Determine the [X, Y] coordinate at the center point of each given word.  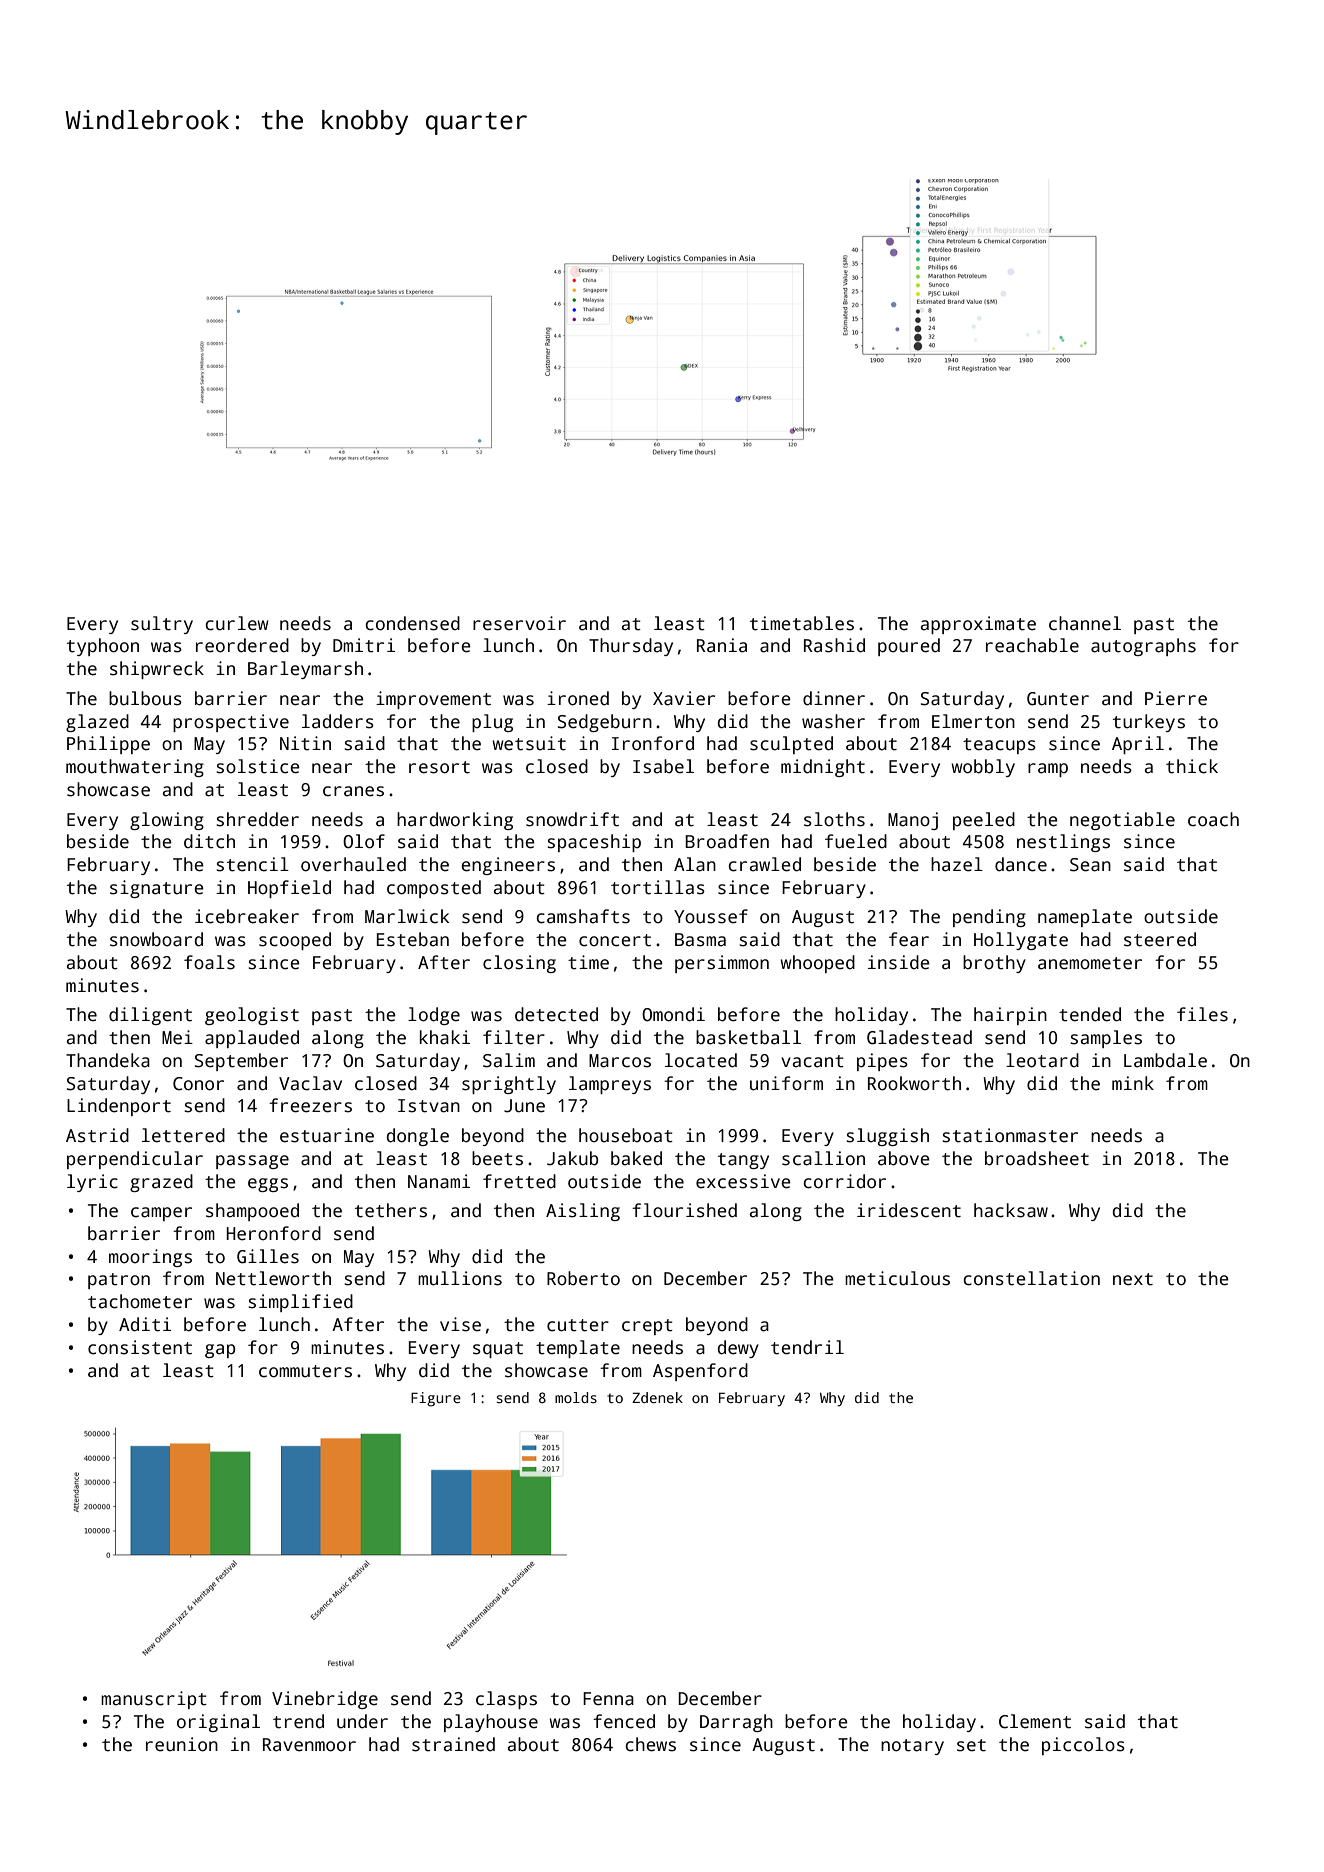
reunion [182, 1744]
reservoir [519, 623]
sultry [162, 625]
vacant [812, 1061]
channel [1085, 623]
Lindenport [119, 1107]
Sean [1090, 865]
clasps [506, 1700]
